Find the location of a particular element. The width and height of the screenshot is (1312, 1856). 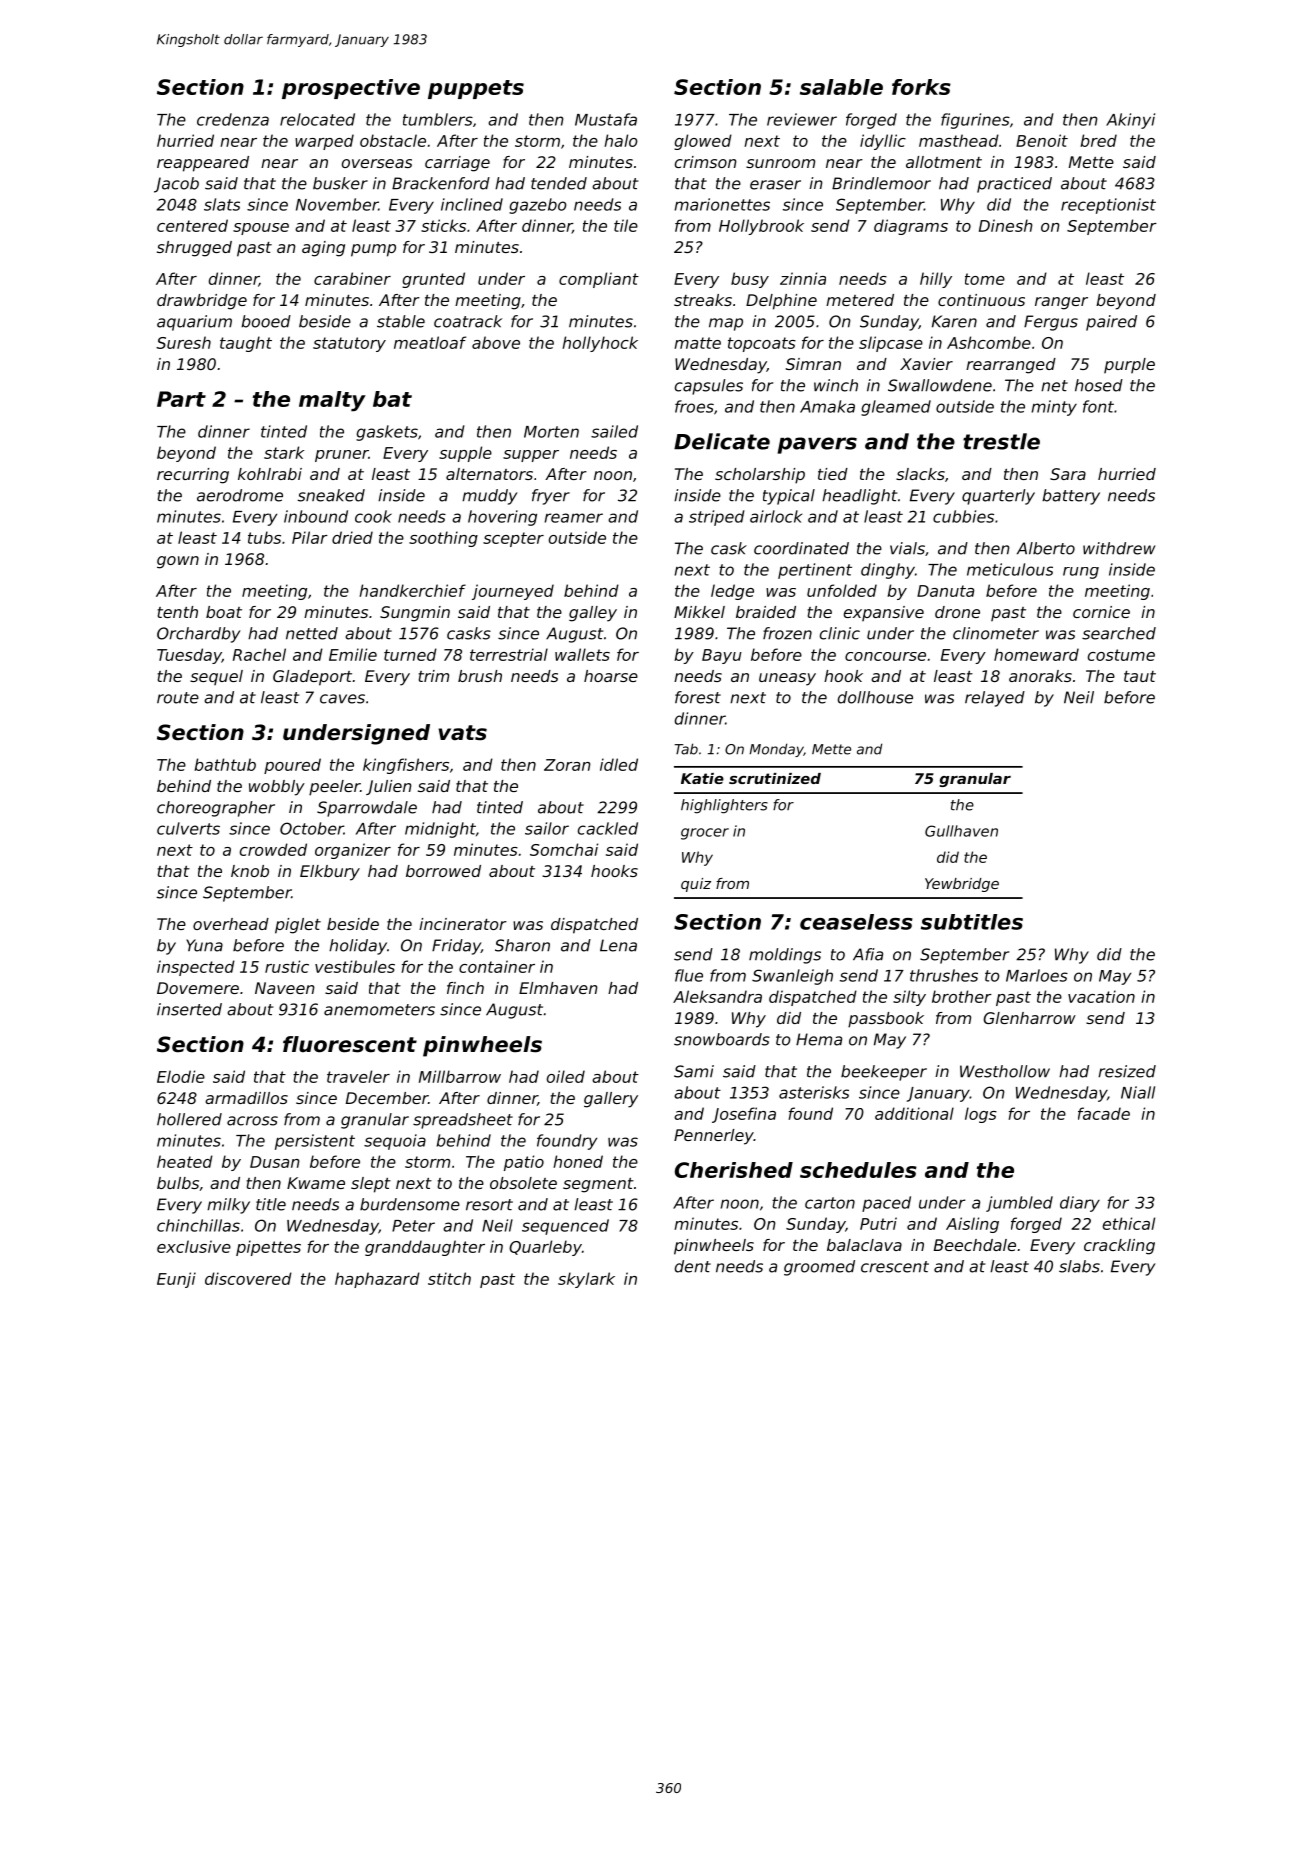

highlighters is located at coordinates (724, 806).
